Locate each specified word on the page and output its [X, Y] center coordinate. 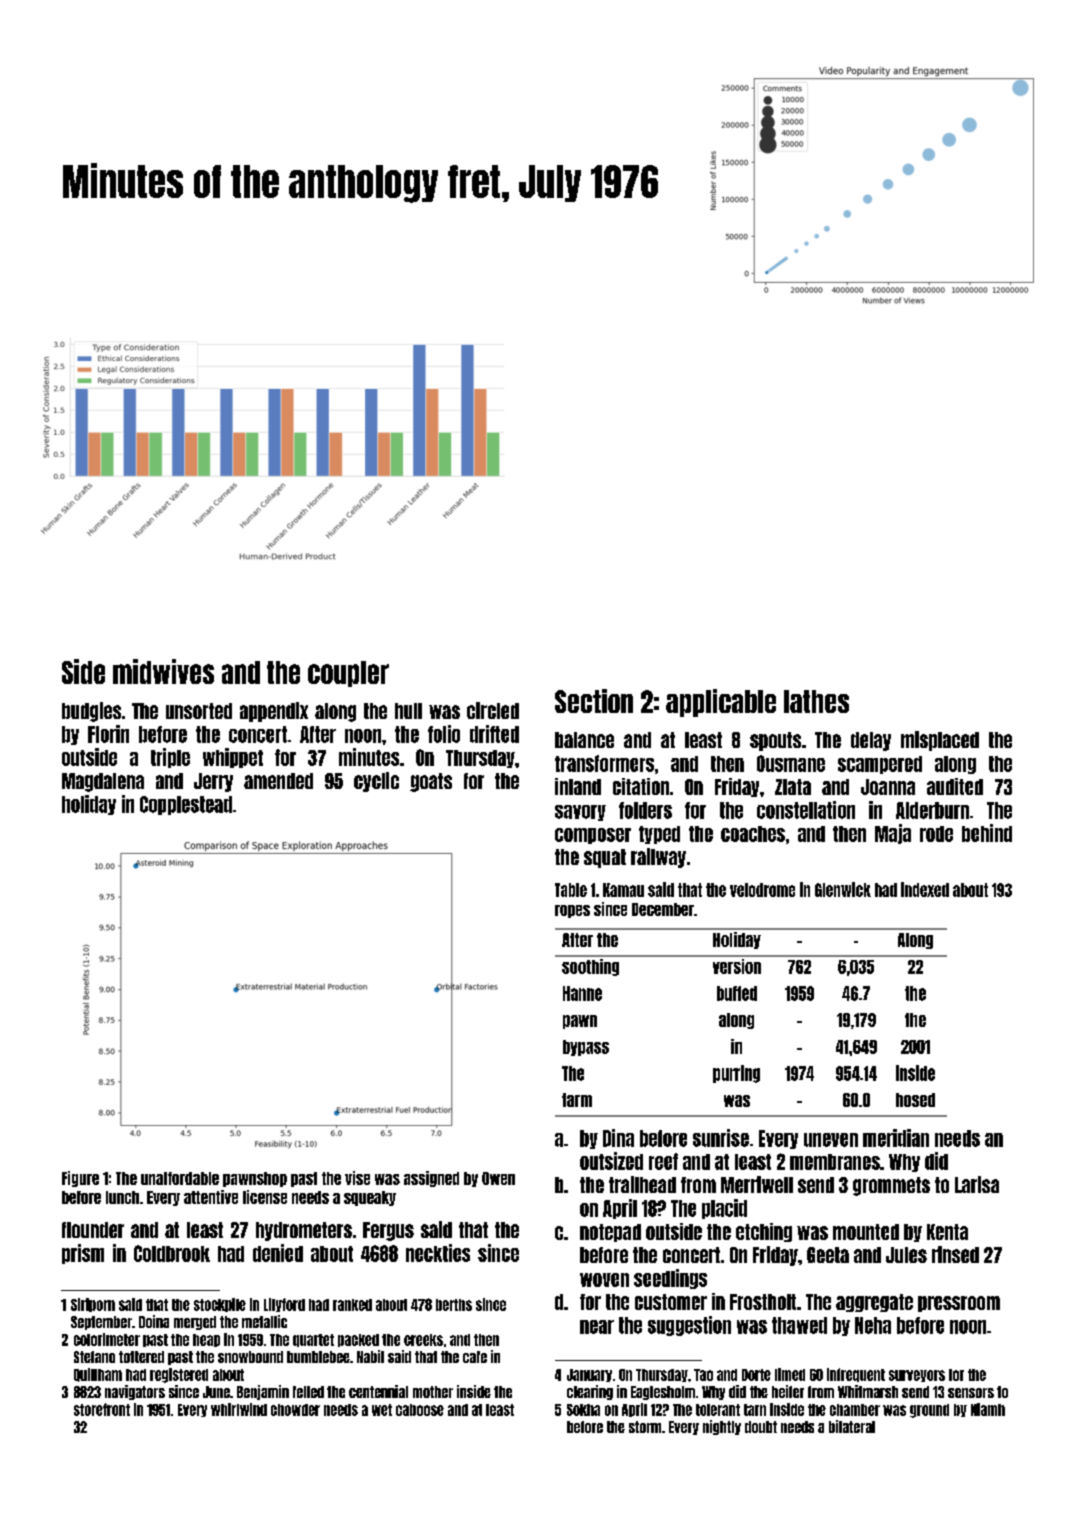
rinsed [955, 1254]
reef [663, 1161]
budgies [91, 712]
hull [408, 711]
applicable [721, 703]
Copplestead [186, 805]
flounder [93, 1230]
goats [431, 782]
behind [987, 833]
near [597, 1327]
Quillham [98, 1375]
